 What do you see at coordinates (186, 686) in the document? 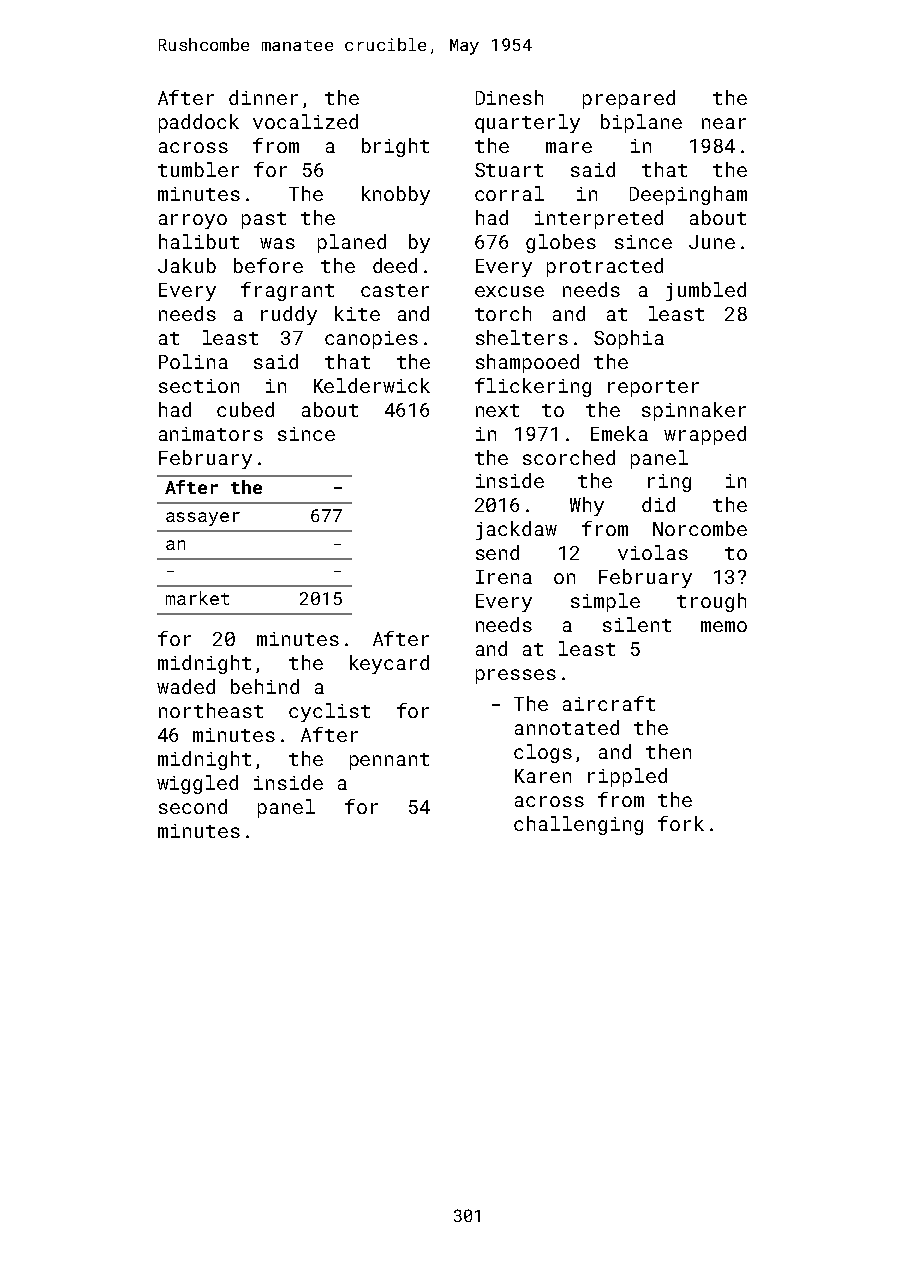
I see `waded` at bounding box center [186, 686].
